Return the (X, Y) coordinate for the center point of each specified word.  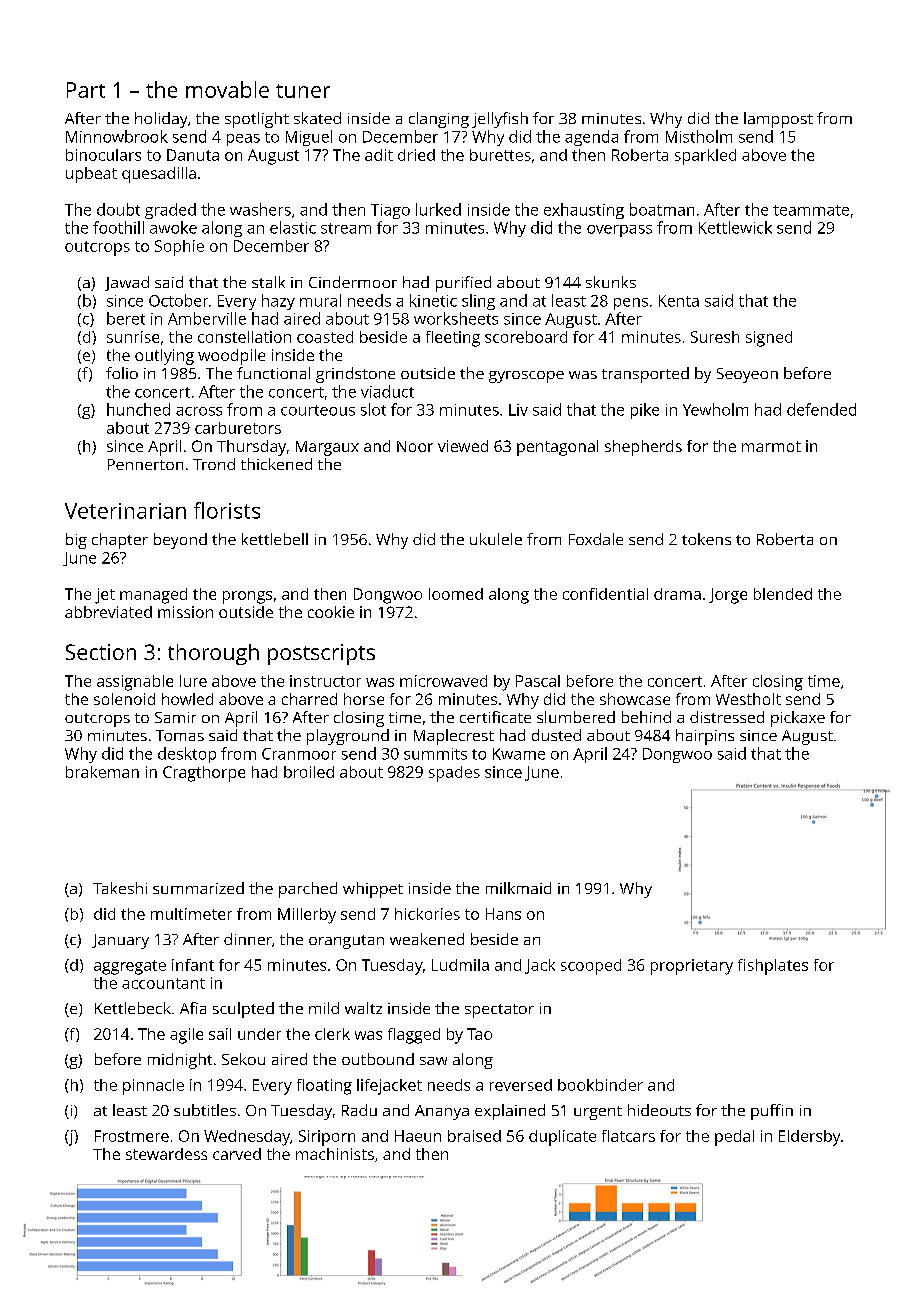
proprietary (692, 967)
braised (474, 1136)
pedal (734, 1138)
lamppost (778, 120)
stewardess (166, 1154)
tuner (303, 91)
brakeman (102, 772)
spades (454, 774)
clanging (439, 120)
